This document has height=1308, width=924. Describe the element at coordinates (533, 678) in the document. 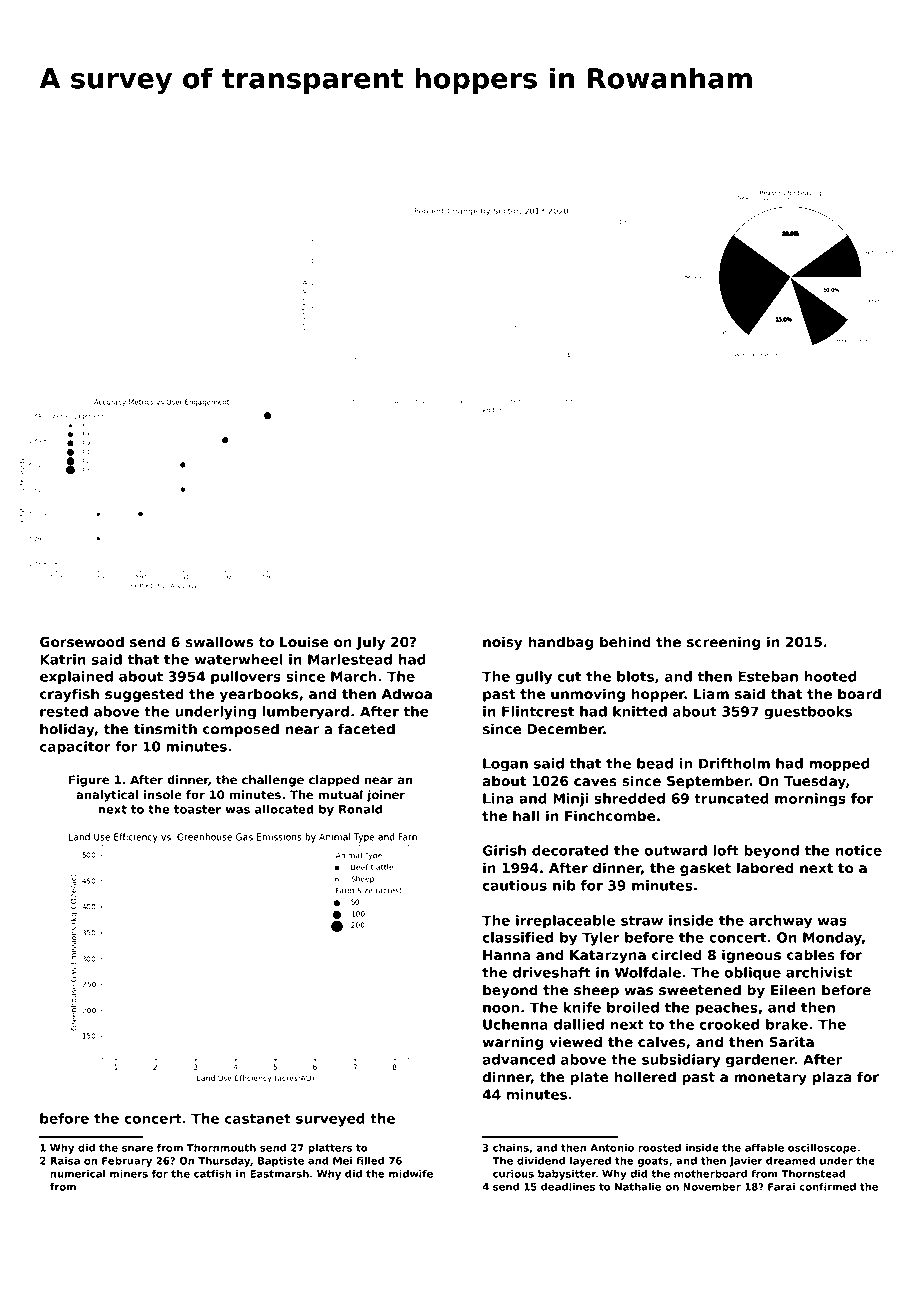

I see `gully` at that location.
